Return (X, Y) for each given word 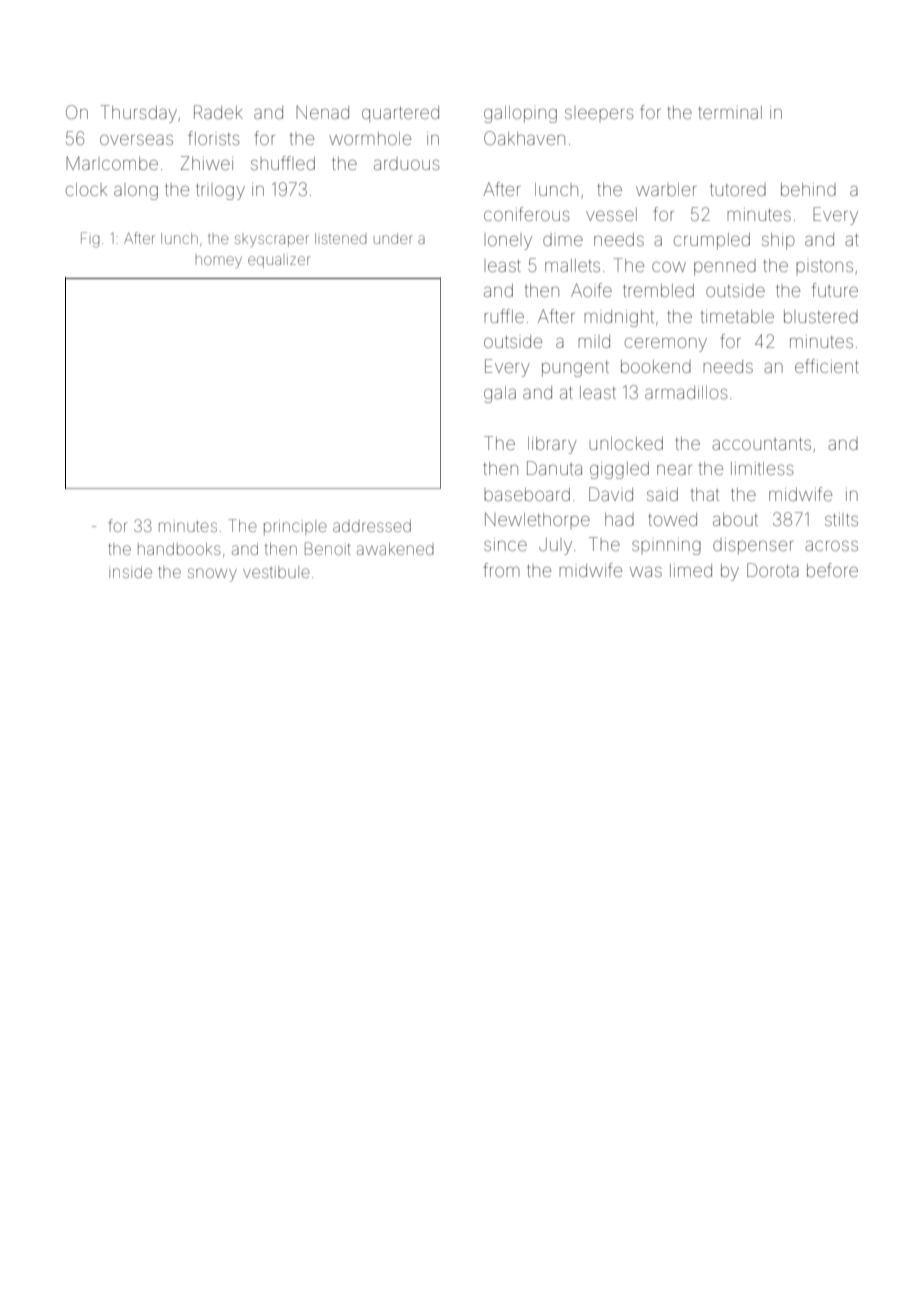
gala (500, 394)
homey (219, 262)
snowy (212, 575)
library (552, 445)
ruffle (504, 316)
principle (295, 527)
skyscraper (272, 241)
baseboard (527, 494)
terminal (730, 112)
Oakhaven (524, 138)
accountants (761, 444)
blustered (821, 316)
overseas (136, 139)
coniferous (526, 214)
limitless (762, 468)
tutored (738, 189)
